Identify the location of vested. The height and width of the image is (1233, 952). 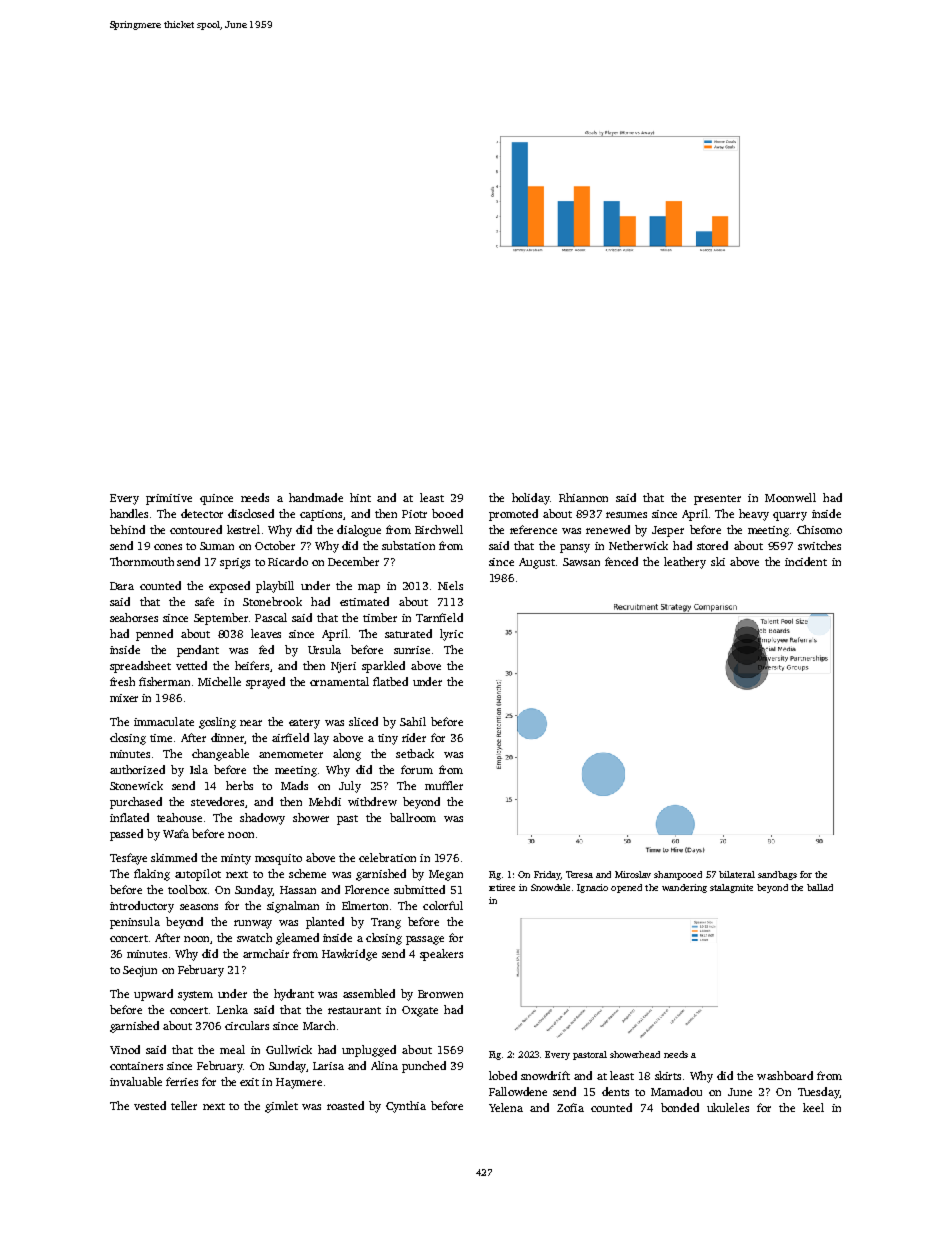
(150, 1105).
